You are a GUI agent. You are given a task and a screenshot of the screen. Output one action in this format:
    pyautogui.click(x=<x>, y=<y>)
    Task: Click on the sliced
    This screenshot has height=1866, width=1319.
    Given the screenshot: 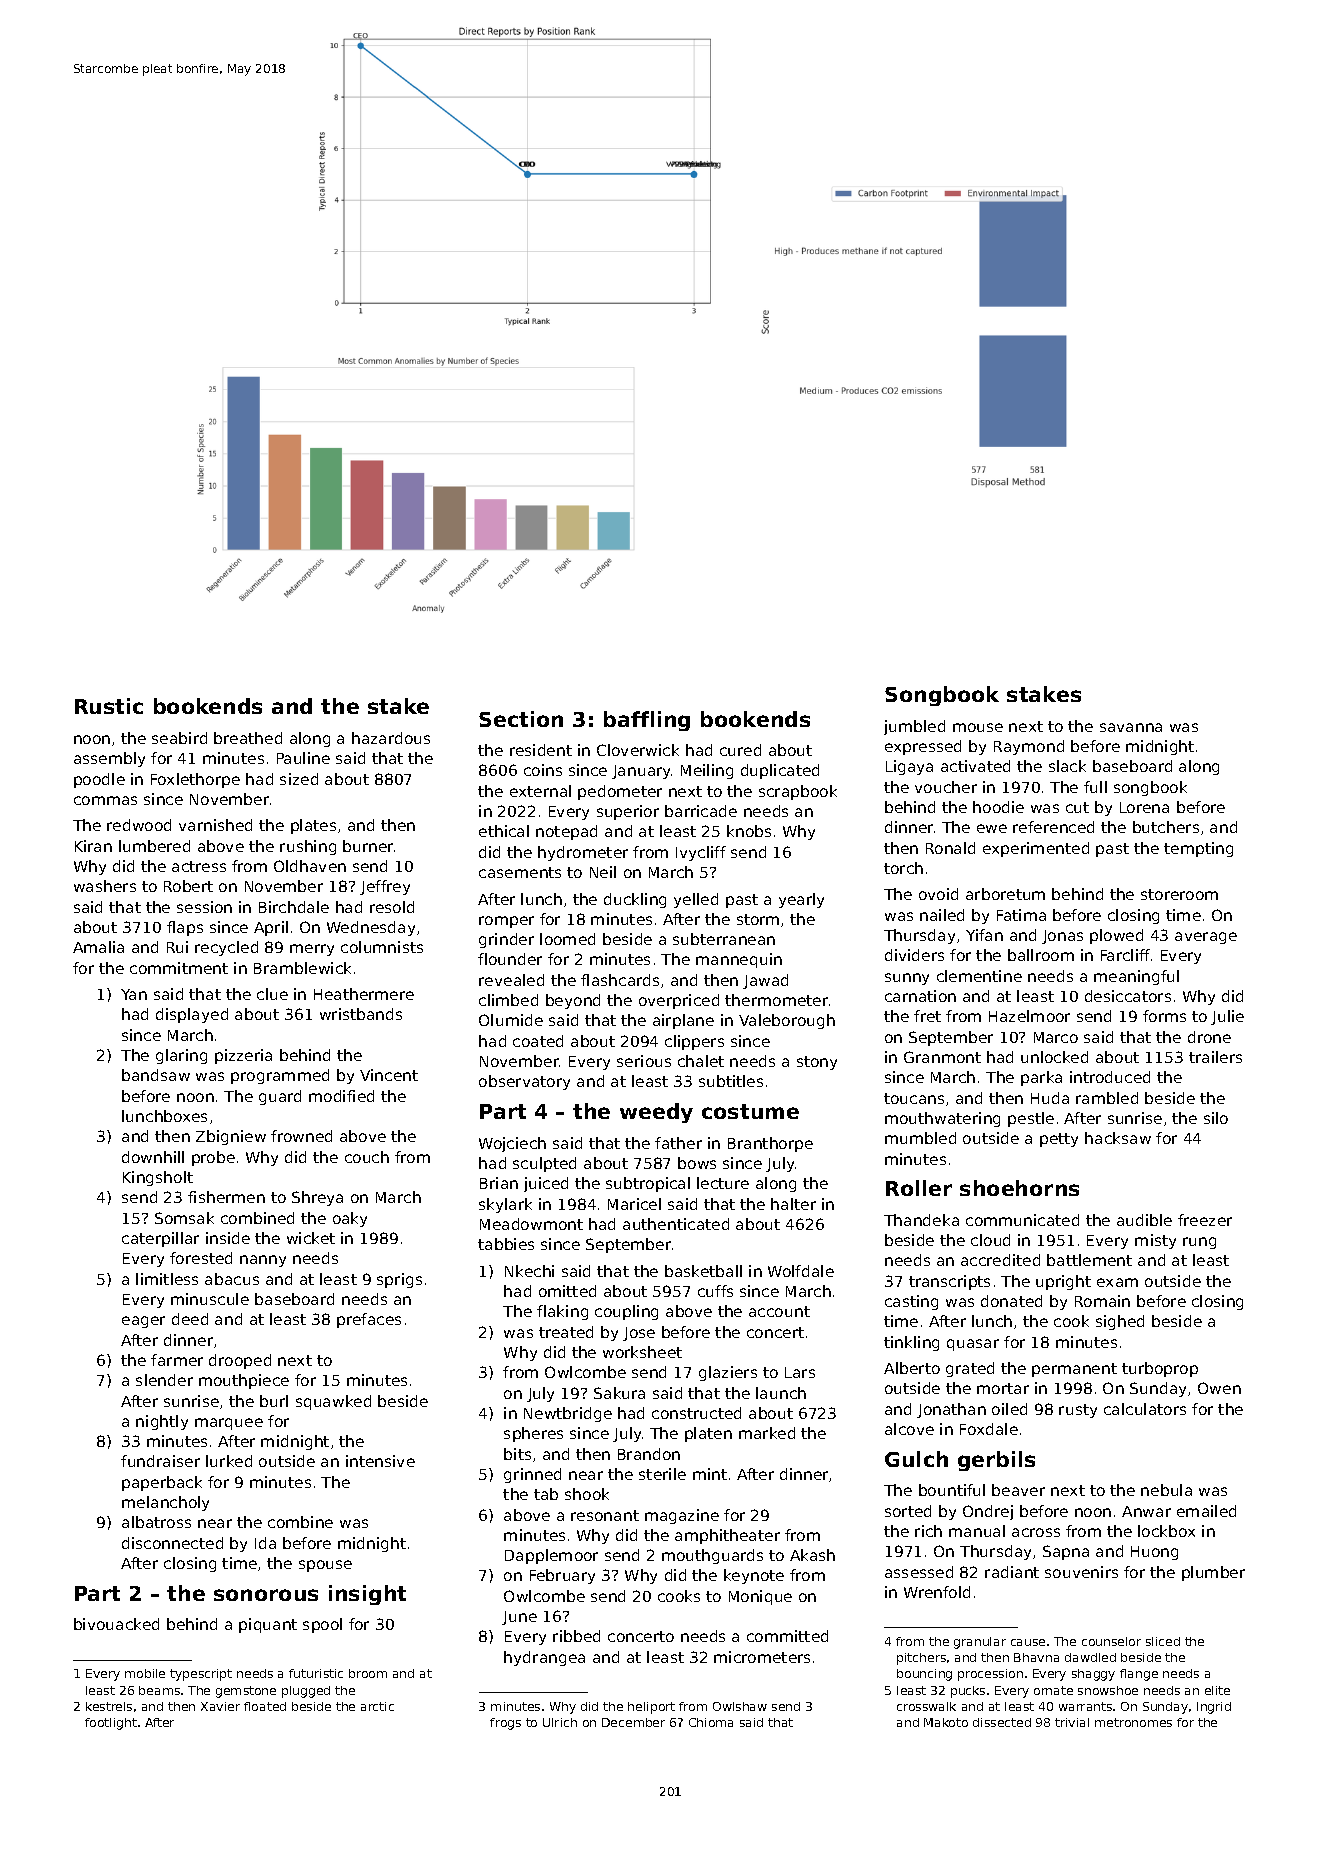 What is the action you would take?
    pyautogui.click(x=1163, y=1641)
